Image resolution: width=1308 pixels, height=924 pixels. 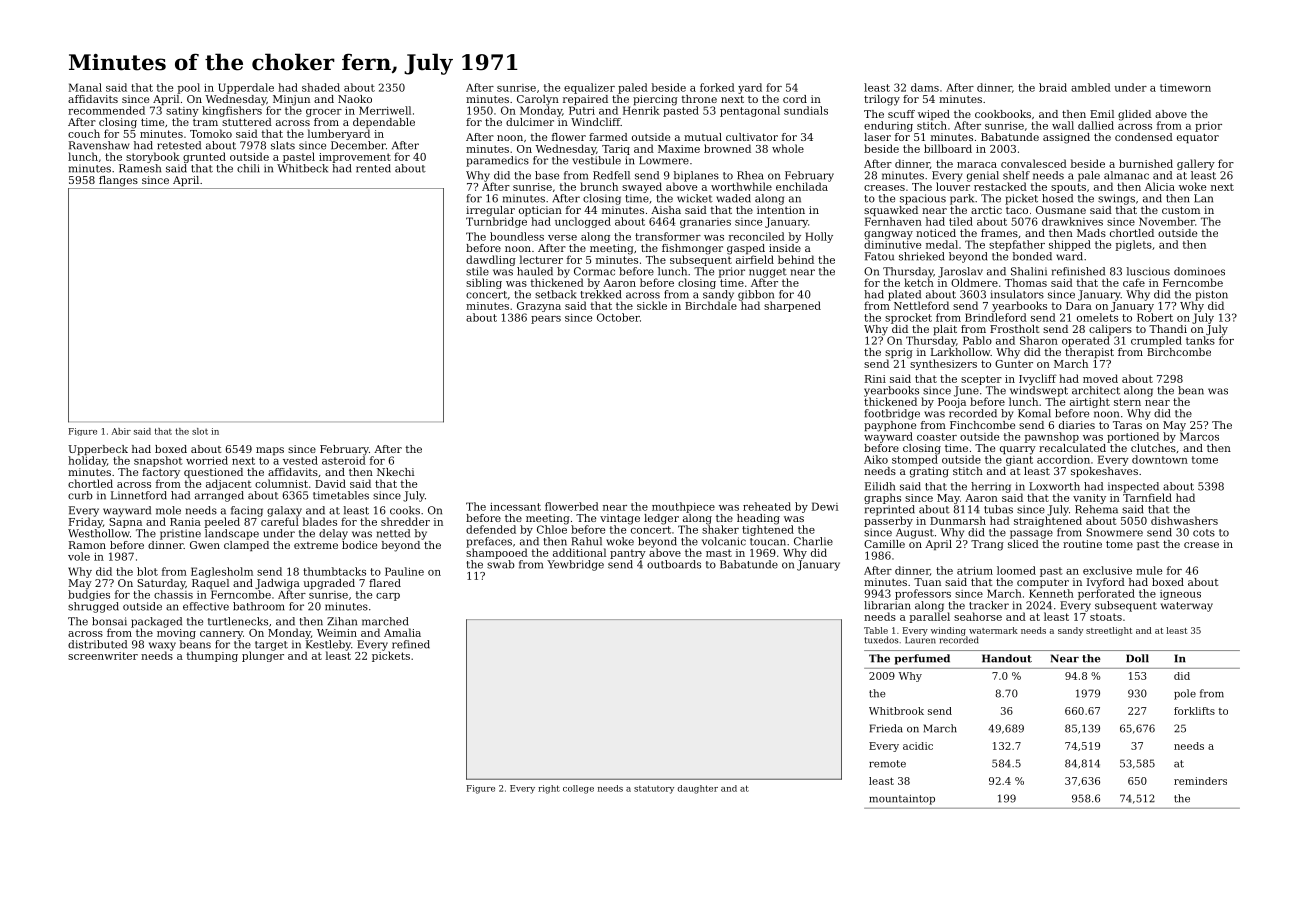 I want to click on irregular, so click(x=490, y=211).
